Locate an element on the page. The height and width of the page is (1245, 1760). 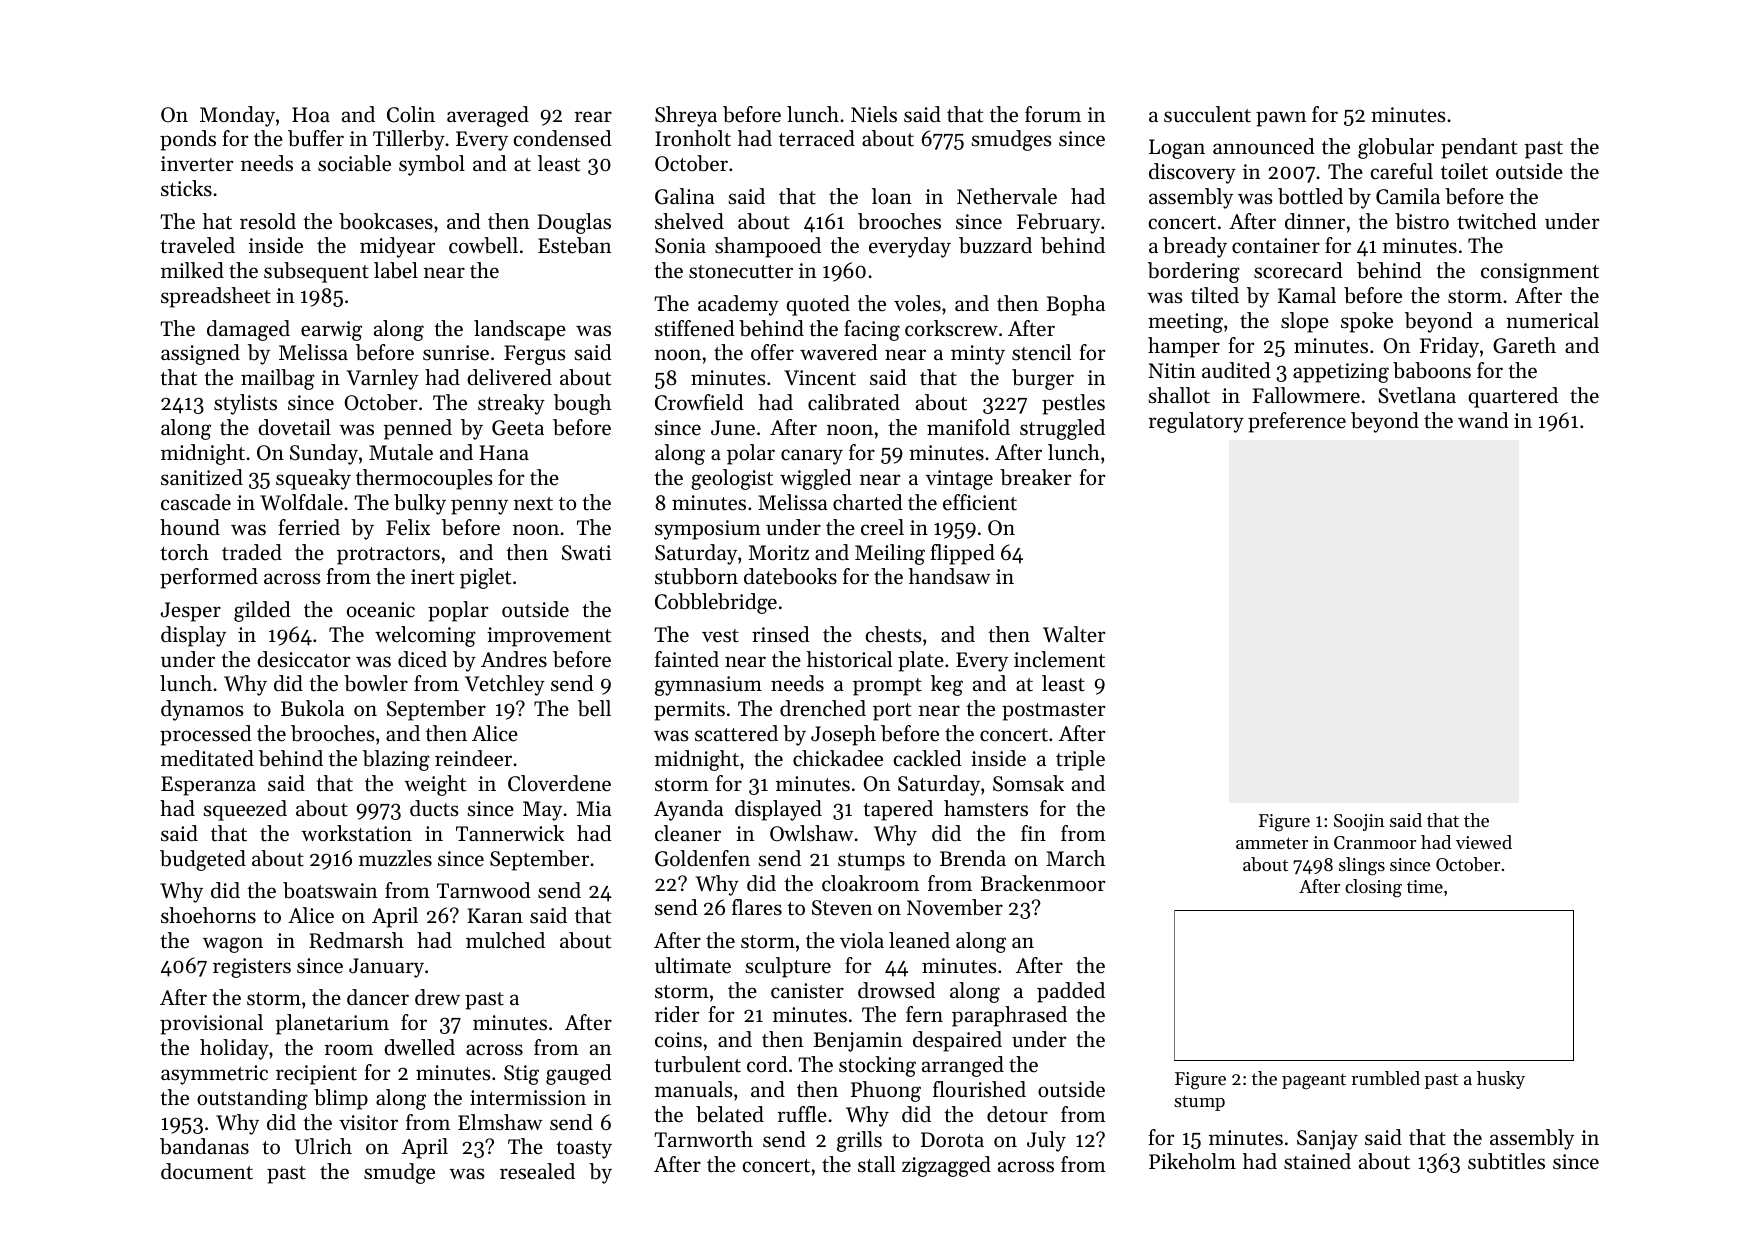
Cranmoor is located at coordinates (1375, 842).
